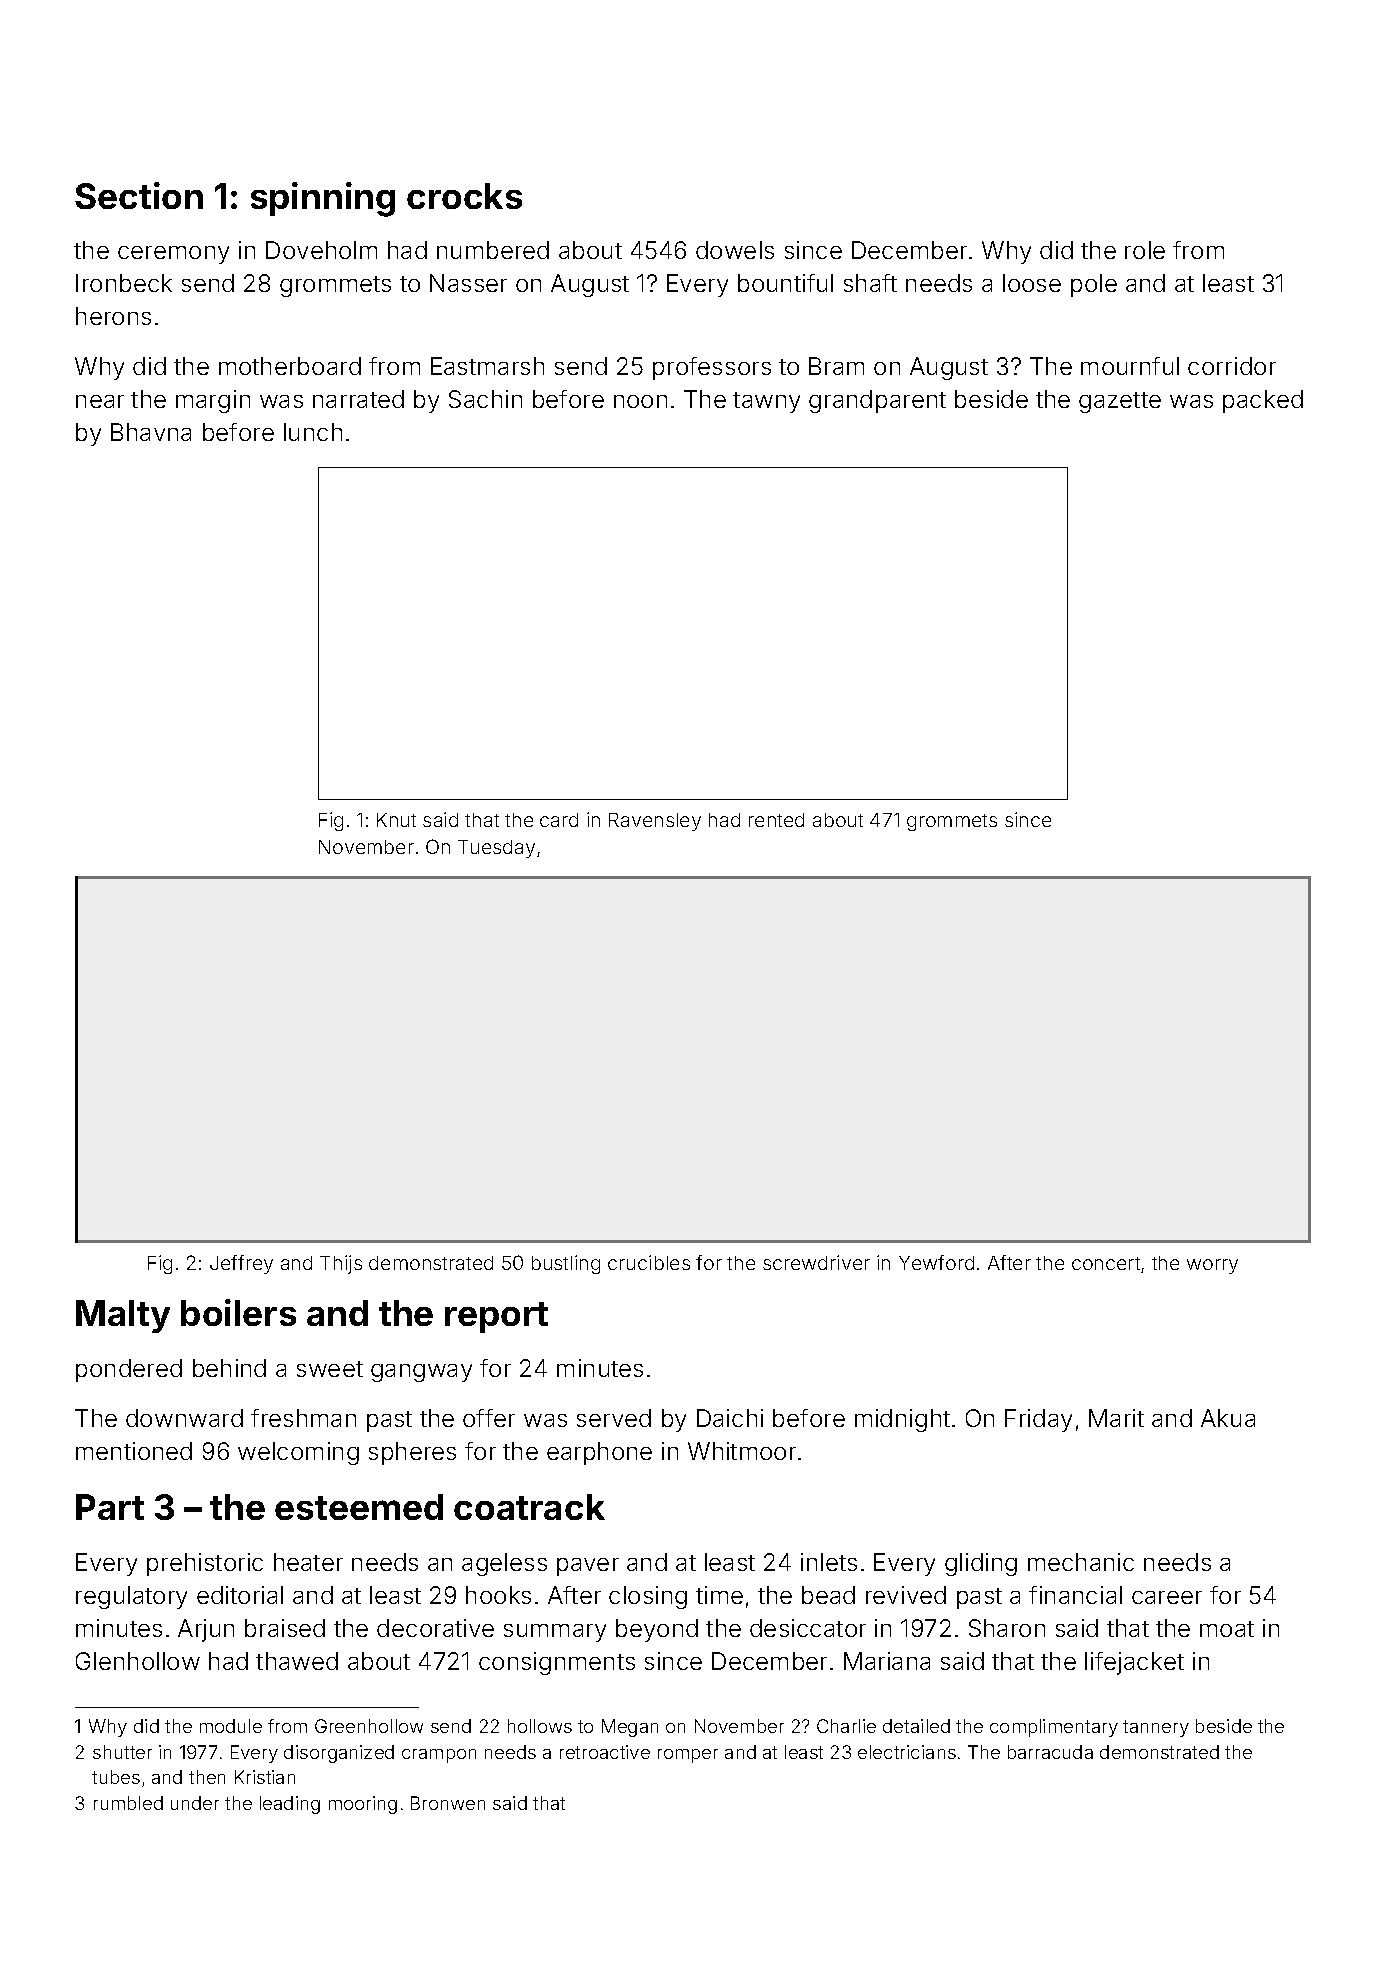  I want to click on margin, so click(213, 401).
